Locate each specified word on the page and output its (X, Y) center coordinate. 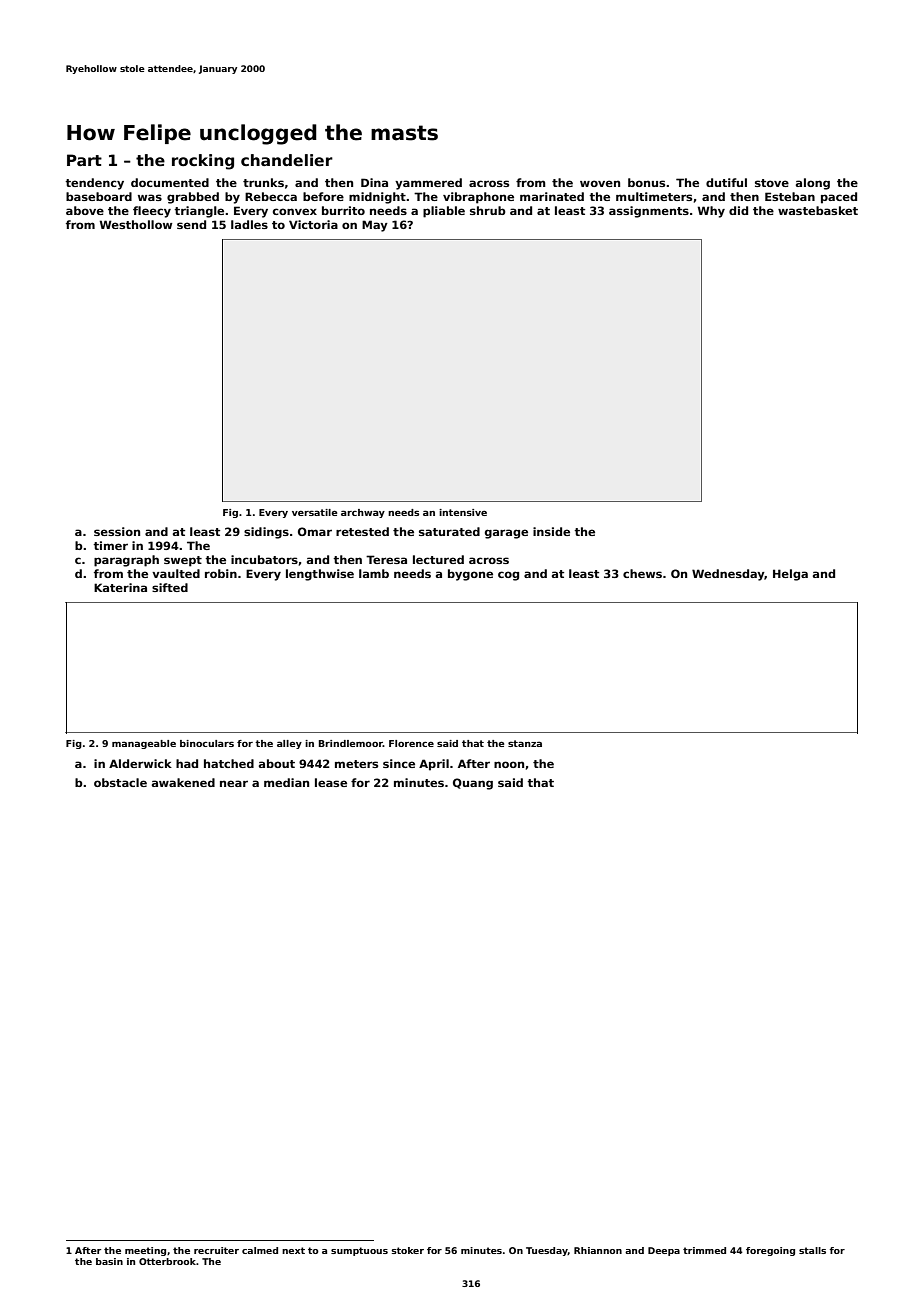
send (191, 224)
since (399, 763)
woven (600, 183)
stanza (525, 743)
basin (109, 1261)
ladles (249, 224)
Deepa (664, 1251)
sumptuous (359, 1251)
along (813, 184)
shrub (488, 210)
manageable (144, 744)
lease (331, 782)
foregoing (770, 1251)
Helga (790, 575)
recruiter (216, 1250)
